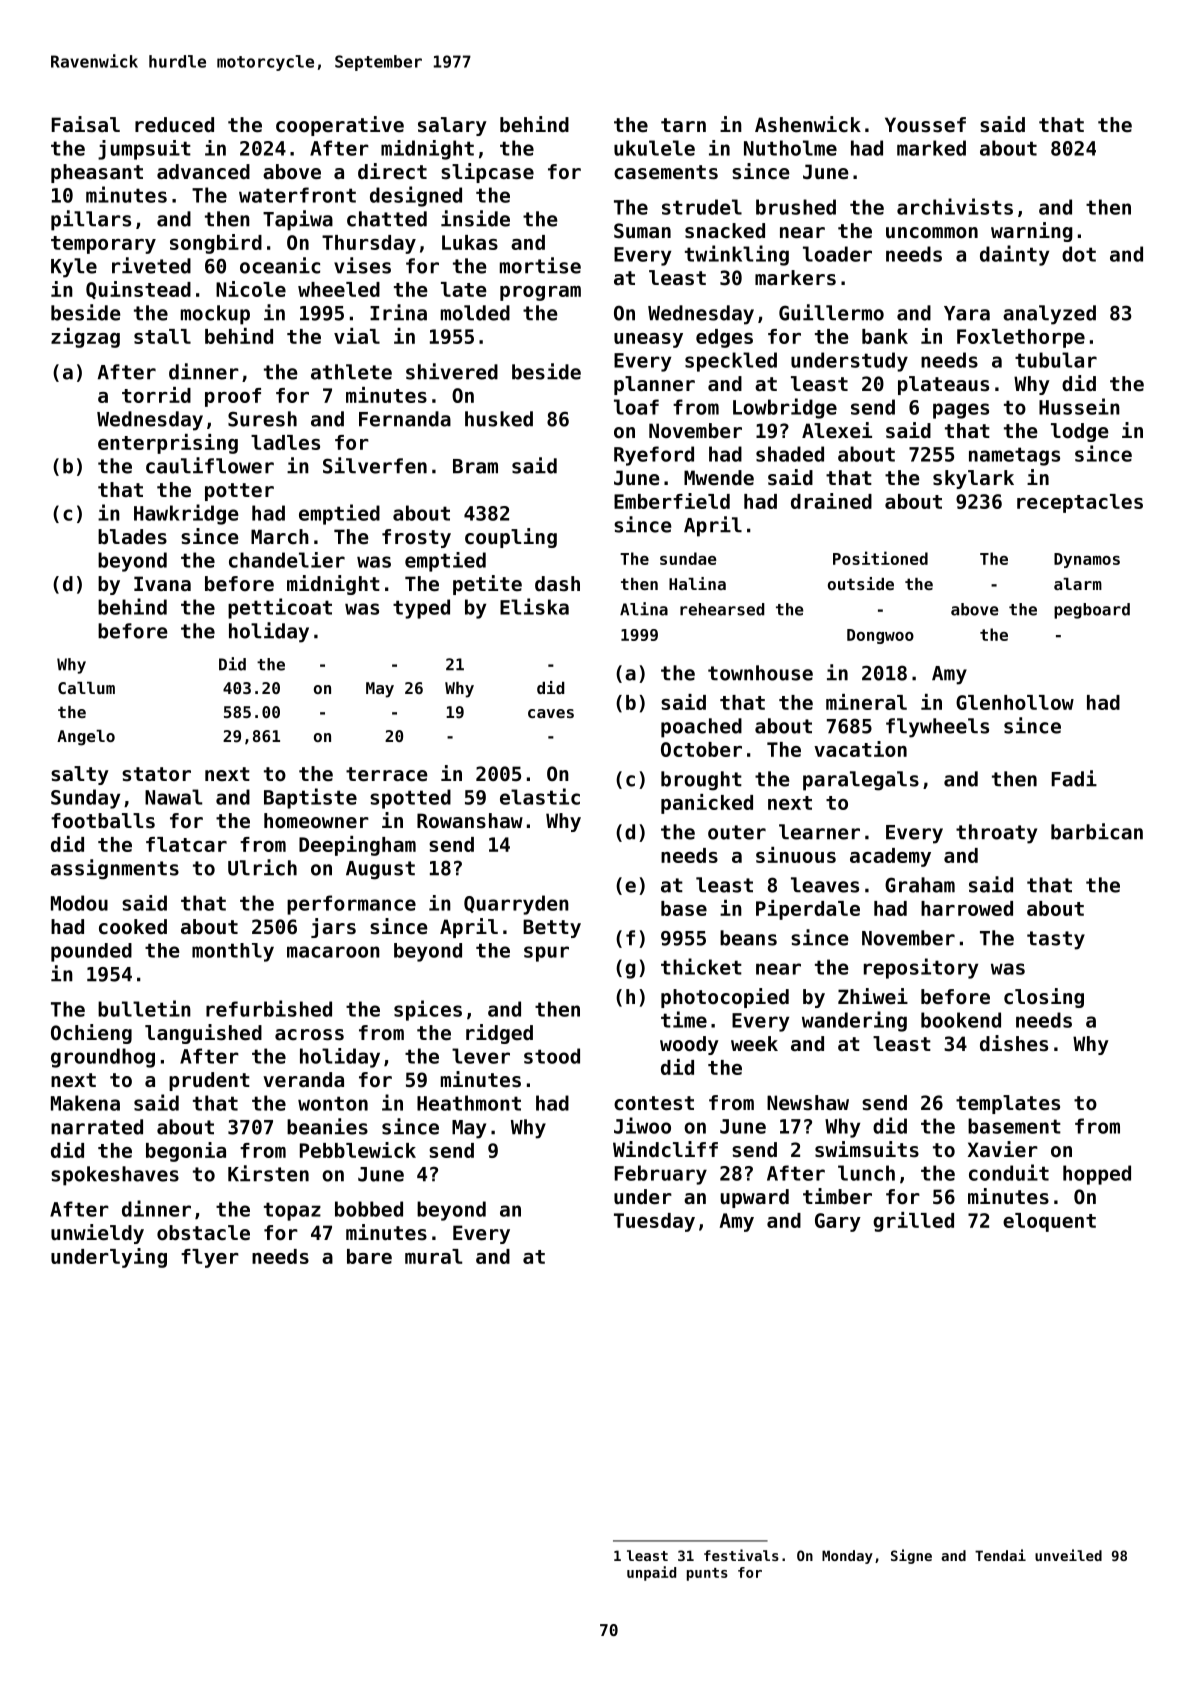  Describe the element at coordinates (80, 775) in the document. I see `salty` at that location.
